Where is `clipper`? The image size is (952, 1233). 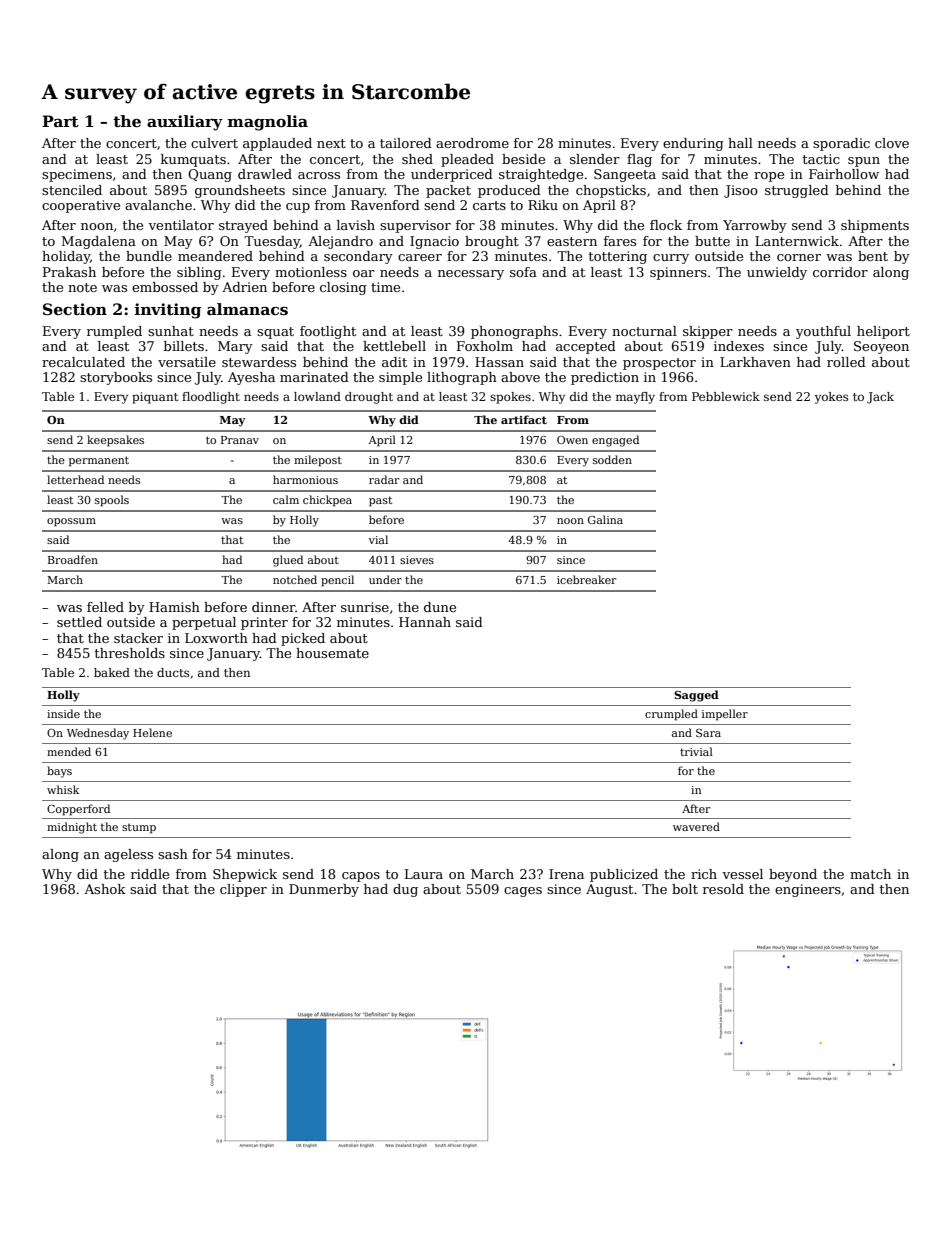
clipper is located at coordinates (243, 890).
